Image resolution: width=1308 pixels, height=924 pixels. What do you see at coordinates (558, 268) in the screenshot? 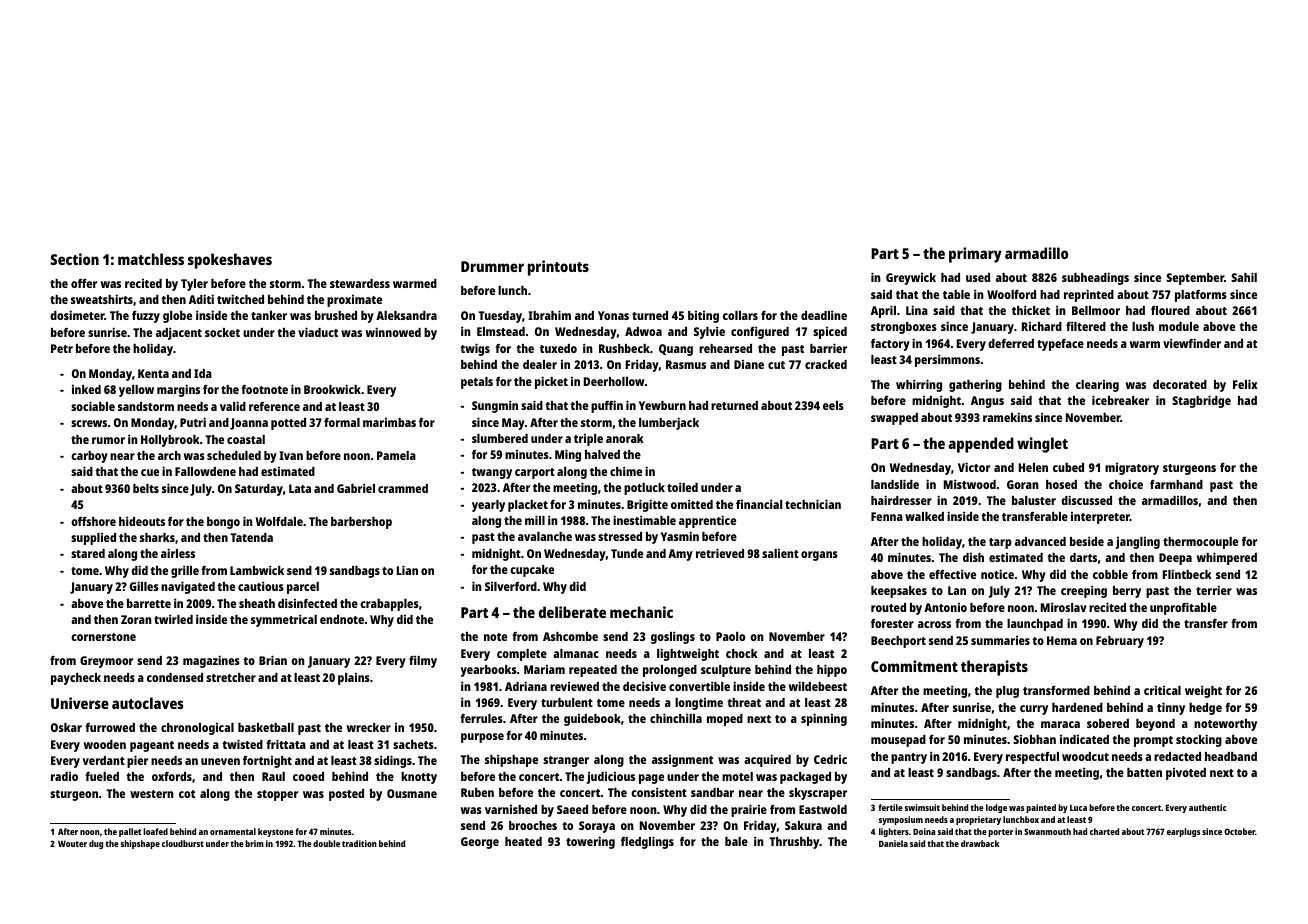
I see `printouts` at bounding box center [558, 268].
